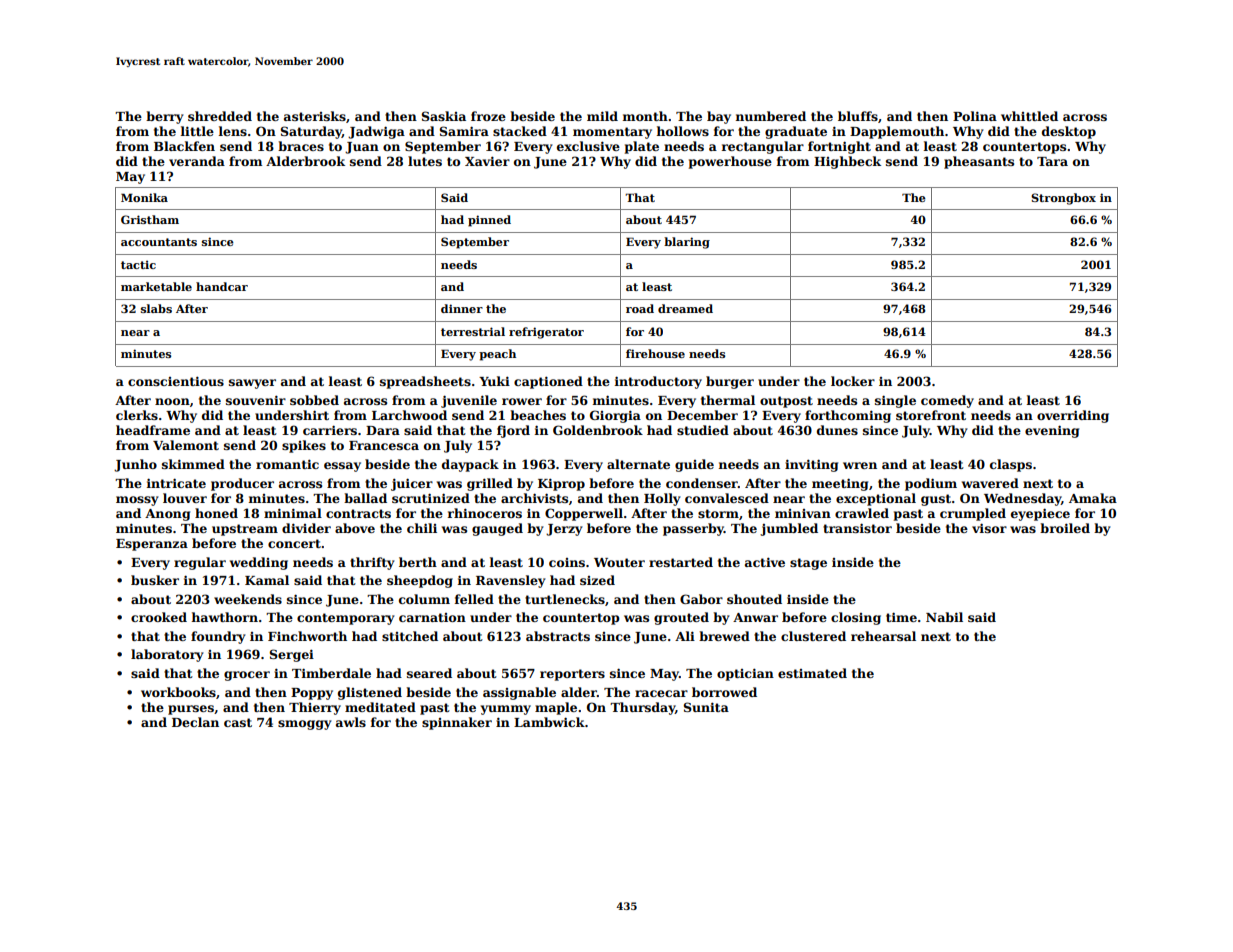  What do you see at coordinates (200, 563) in the screenshot?
I see `regular` at bounding box center [200, 563].
